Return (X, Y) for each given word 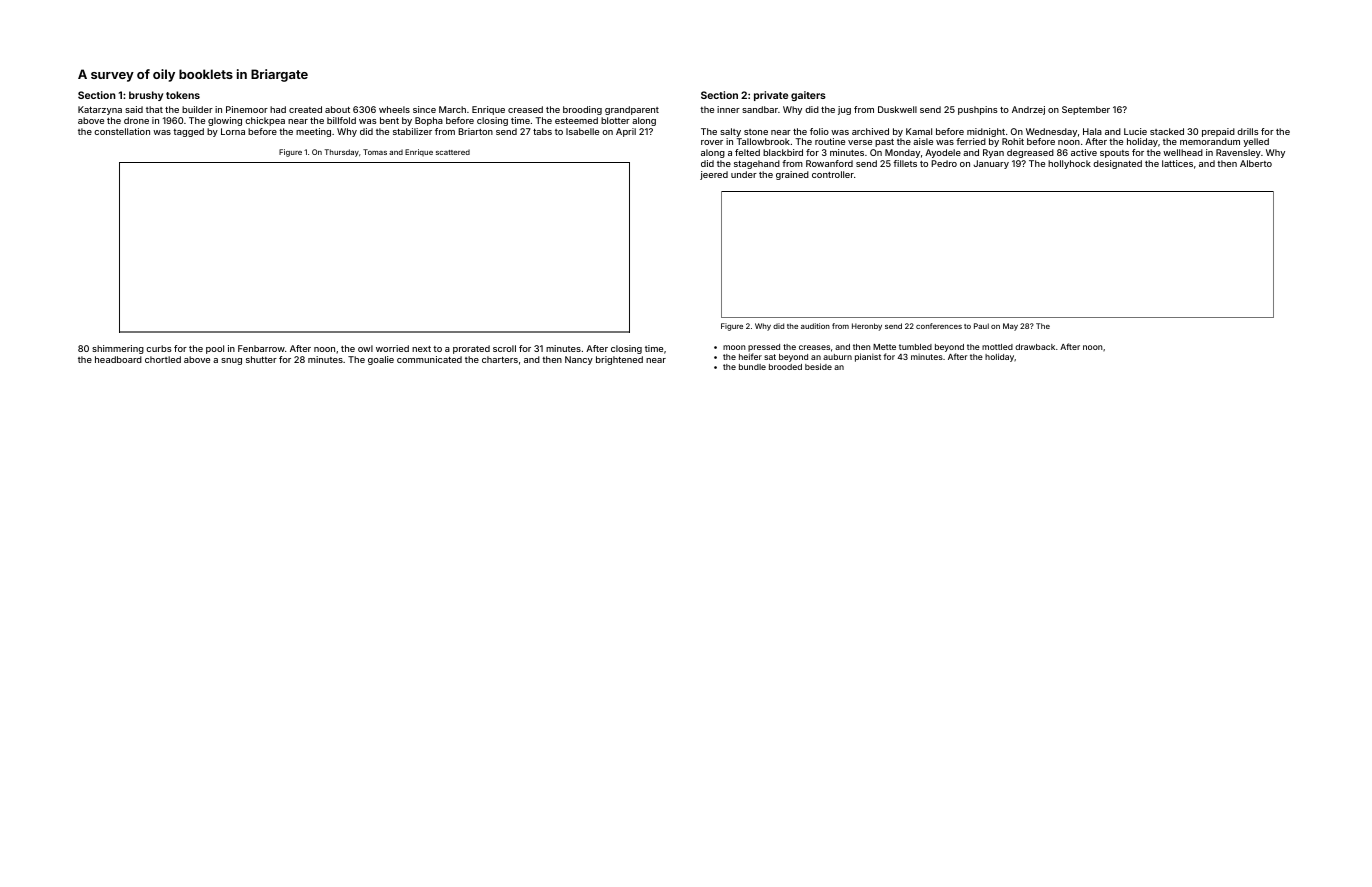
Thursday (342, 153)
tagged (188, 132)
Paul (981, 326)
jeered (714, 175)
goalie (381, 360)
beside (818, 366)
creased (525, 109)
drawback (1035, 347)
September (1086, 110)
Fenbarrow (261, 348)
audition (815, 326)
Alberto (1256, 163)
